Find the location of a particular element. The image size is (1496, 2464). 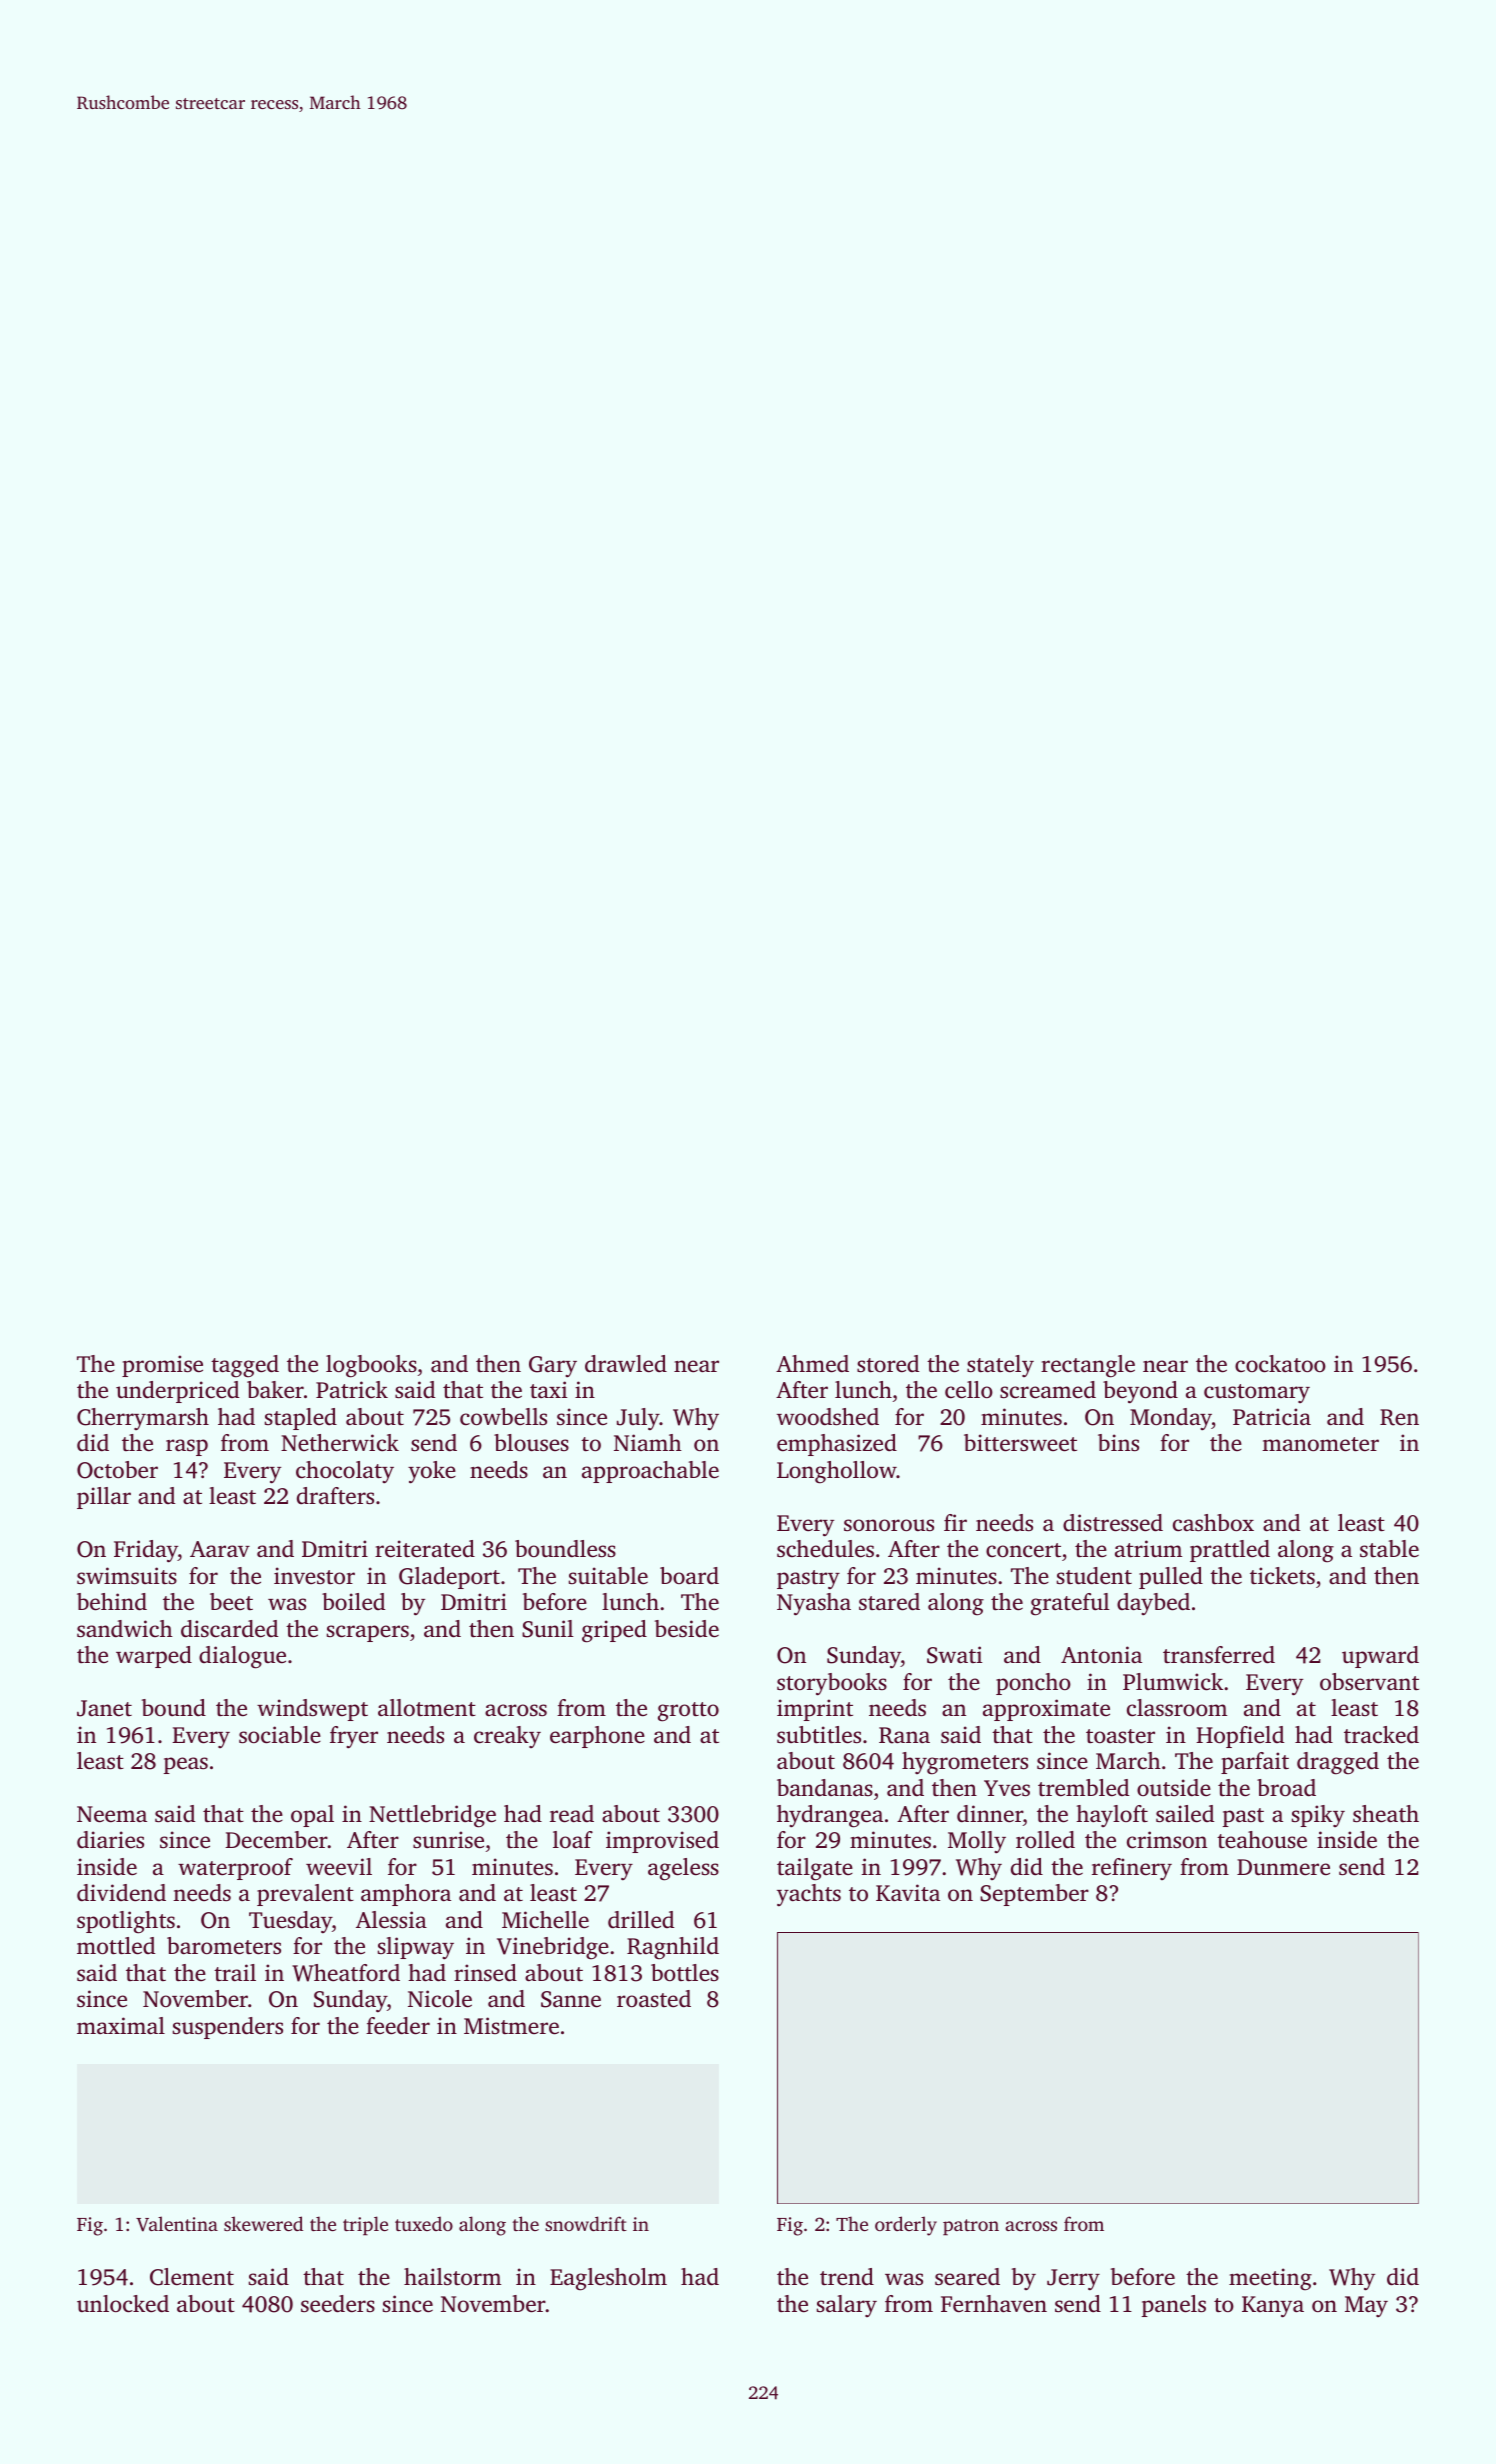

stable is located at coordinates (1389, 1549).
